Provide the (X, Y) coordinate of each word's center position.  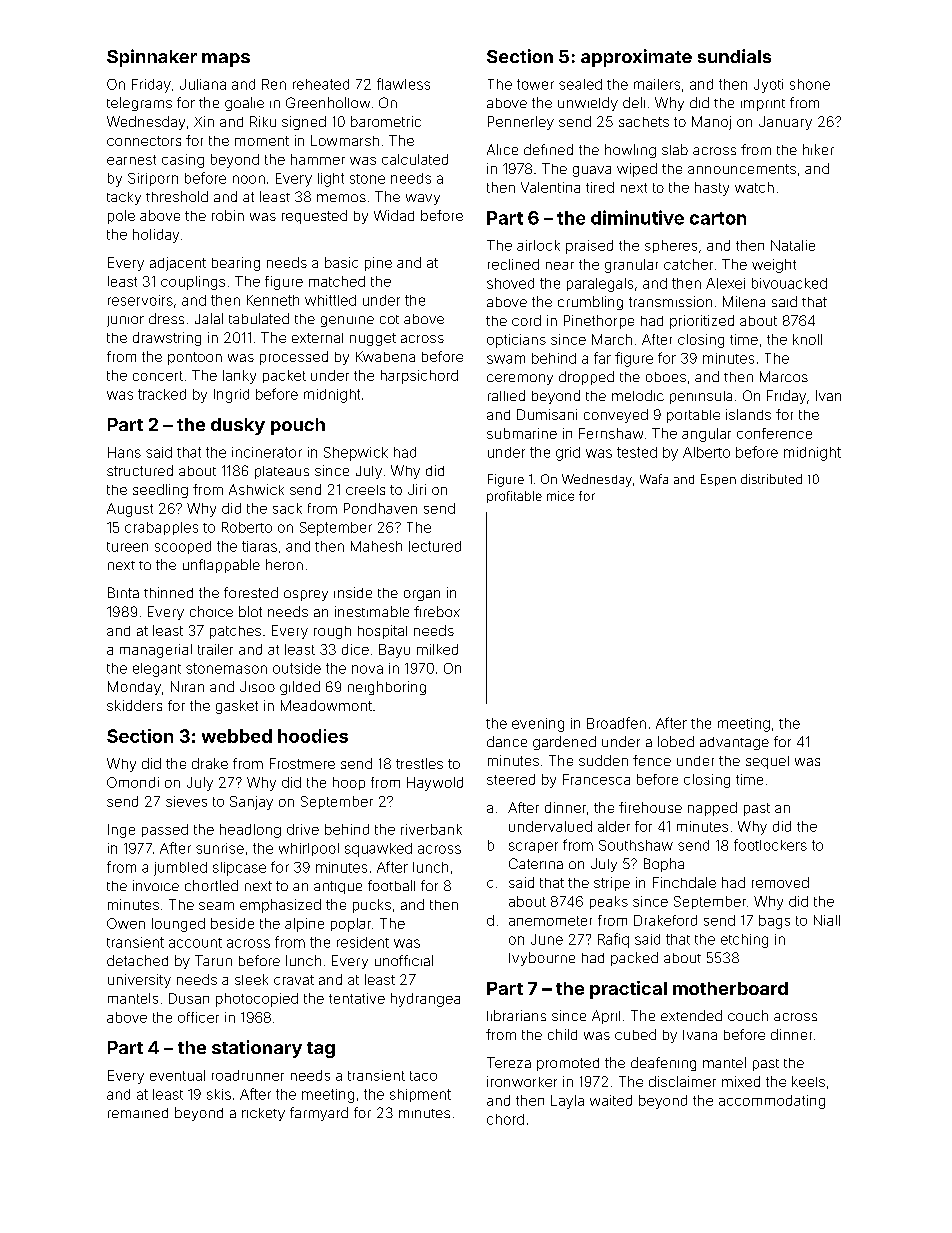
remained (138, 1113)
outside (297, 668)
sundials (734, 56)
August (130, 510)
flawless (403, 84)
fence (652, 760)
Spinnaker (152, 58)
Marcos (784, 376)
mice (560, 496)
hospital (382, 632)
